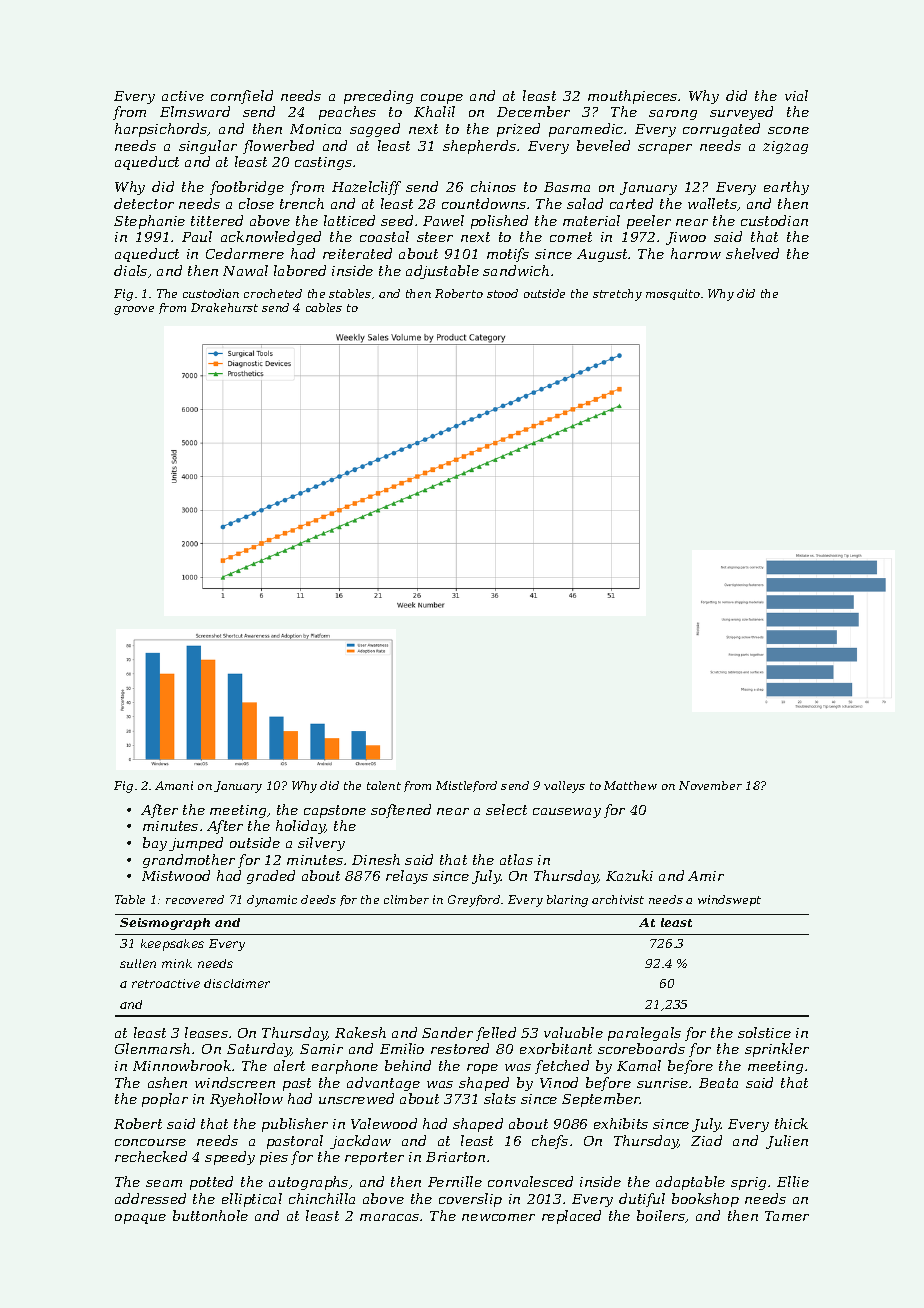  What do you see at coordinates (140, 1219) in the document?
I see `opaque` at bounding box center [140, 1219].
